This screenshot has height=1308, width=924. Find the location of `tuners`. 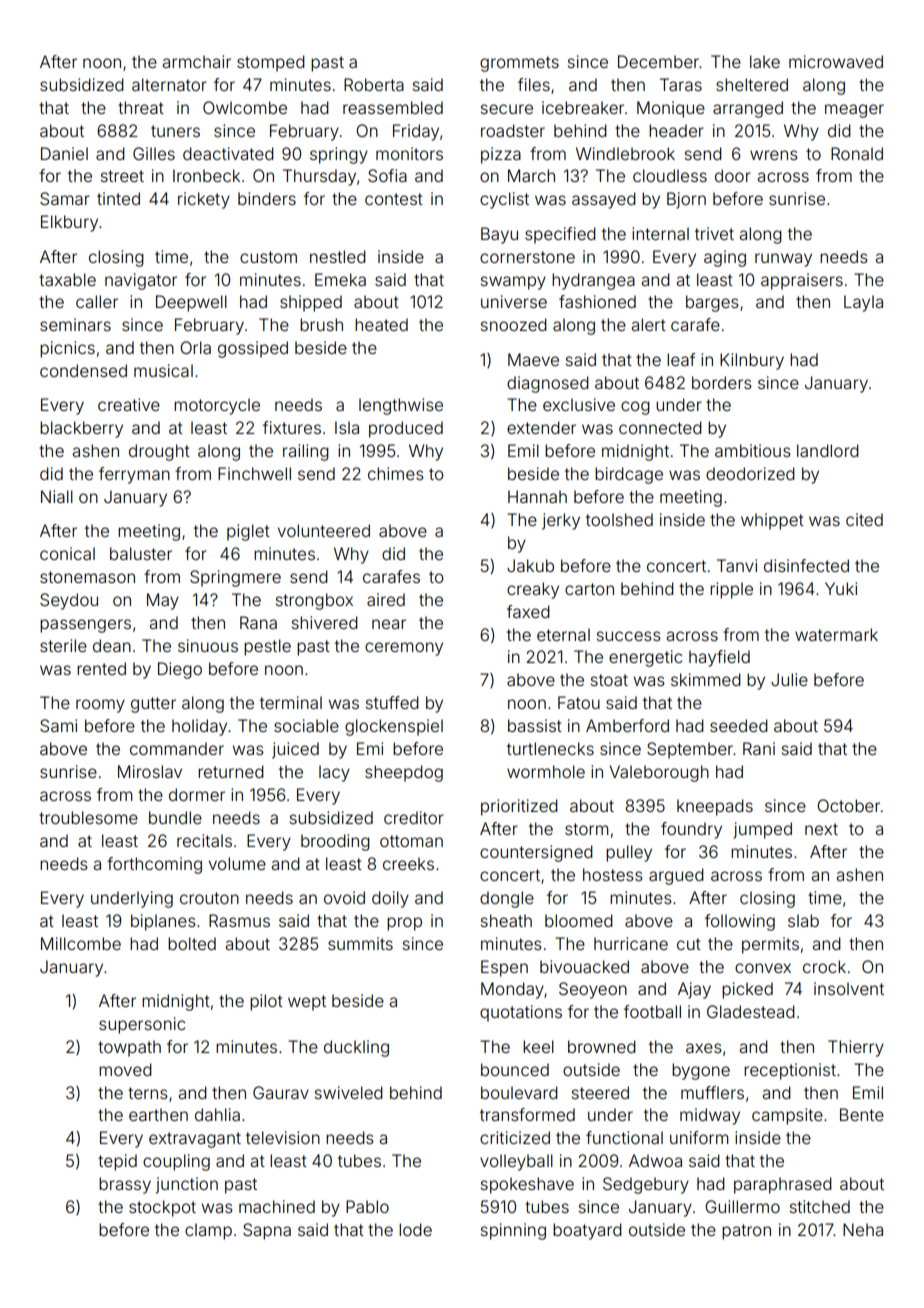

tuners is located at coordinates (175, 131).
